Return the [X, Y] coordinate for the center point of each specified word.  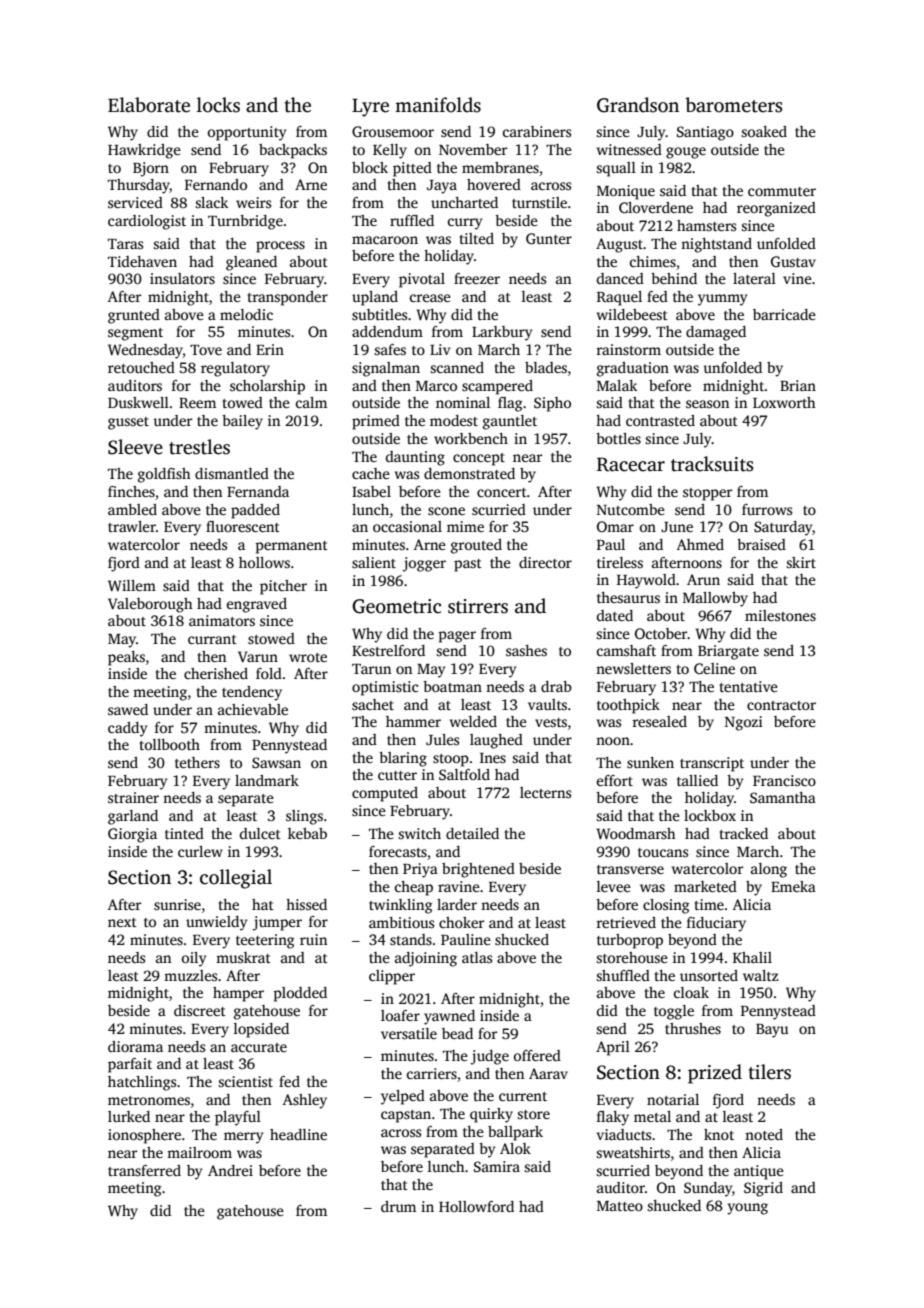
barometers [733, 105]
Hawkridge [144, 151]
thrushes [693, 1028]
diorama [135, 1046]
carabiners [537, 131]
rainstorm [628, 349]
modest [454, 420]
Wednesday [145, 351]
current [523, 1096]
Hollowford [476, 1206]
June [677, 527]
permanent [291, 547]
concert [502, 492]
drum [398, 1206]
